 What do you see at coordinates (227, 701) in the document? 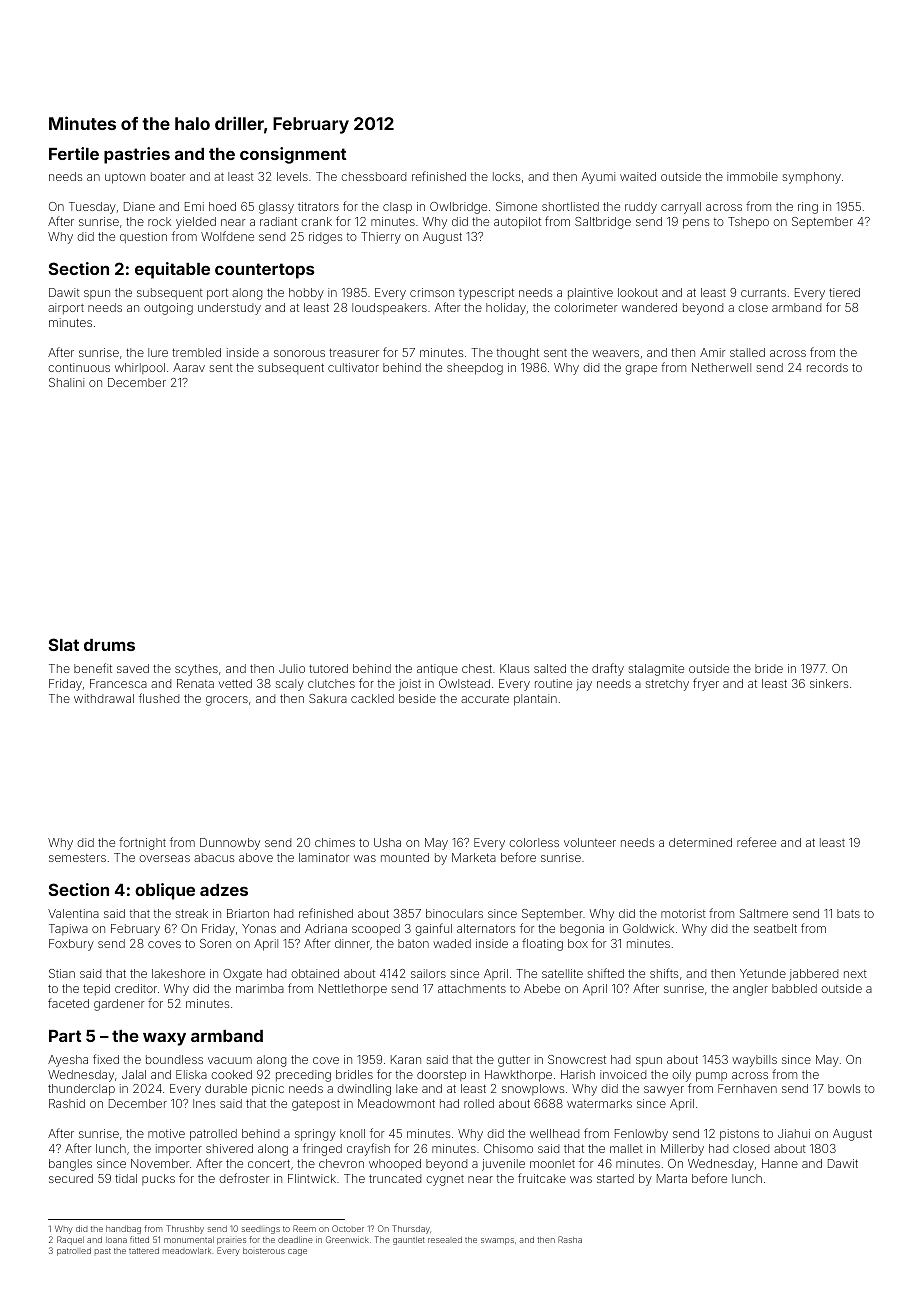
I see `grocers` at bounding box center [227, 701].
